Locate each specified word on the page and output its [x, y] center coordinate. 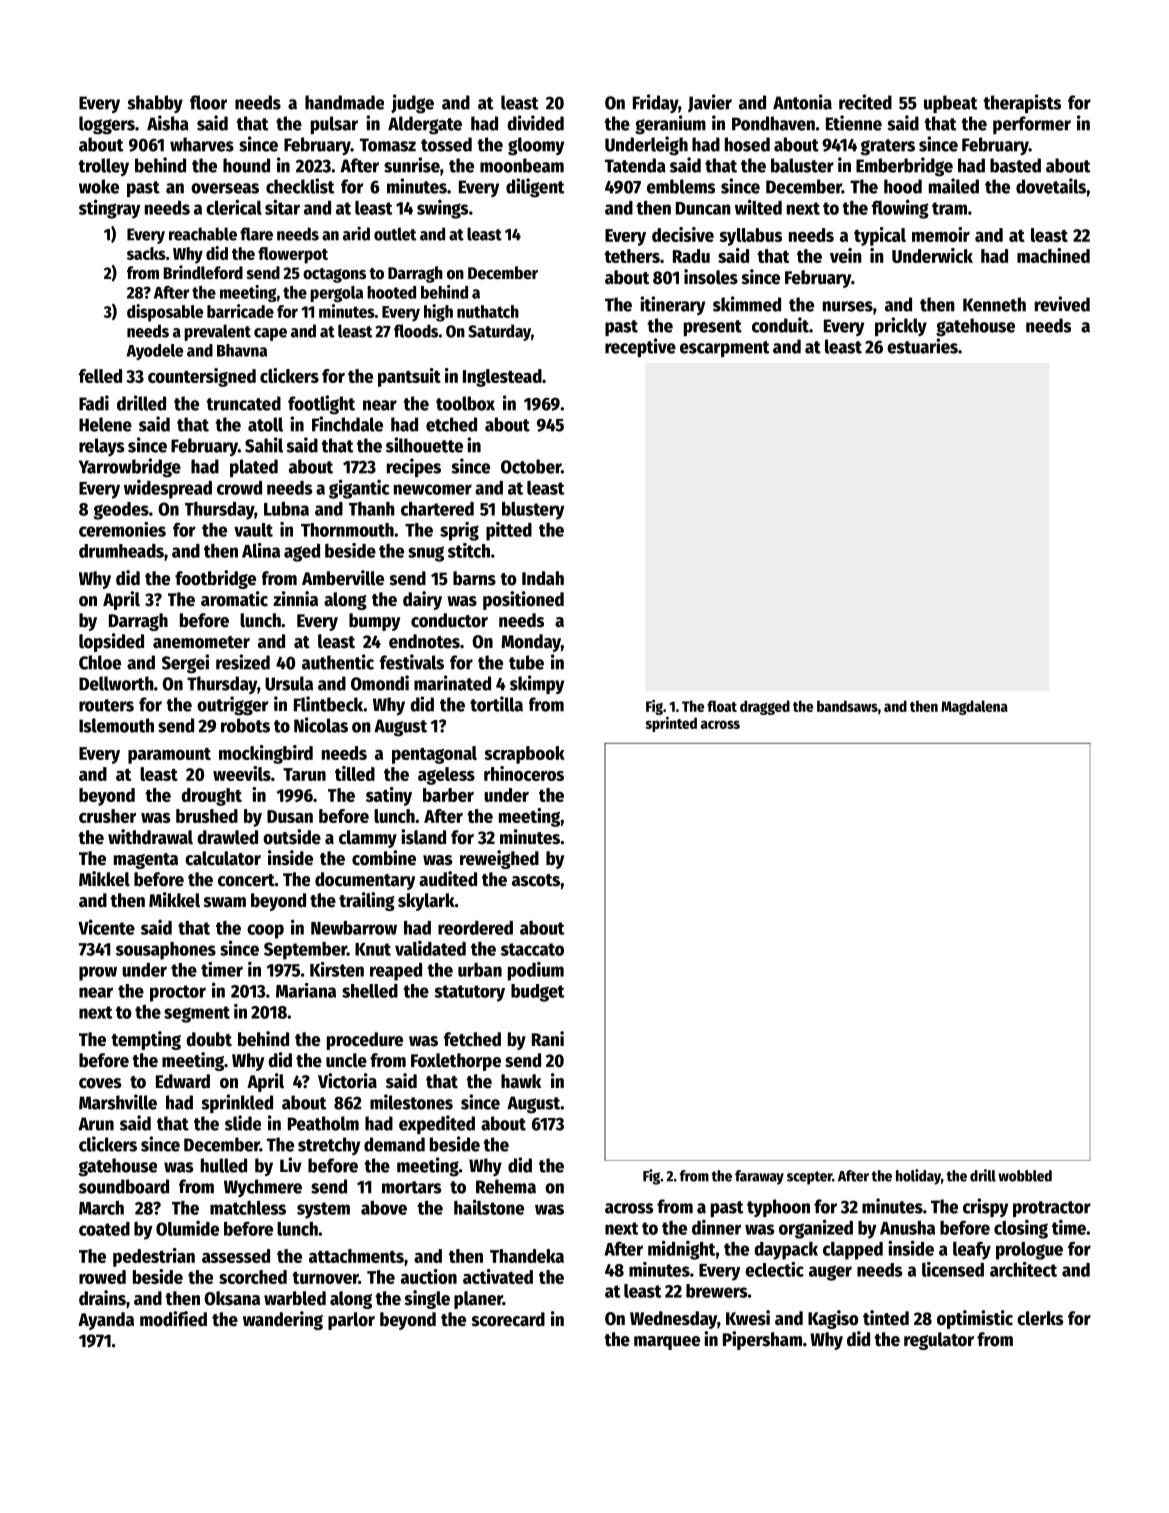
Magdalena [974, 707]
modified [173, 1319]
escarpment [725, 349]
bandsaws [847, 706]
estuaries [922, 346]
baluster [802, 165]
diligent [535, 188]
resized [243, 662]
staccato [532, 949]
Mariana [306, 990]
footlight [321, 405]
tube [526, 662]
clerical [234, 207]
